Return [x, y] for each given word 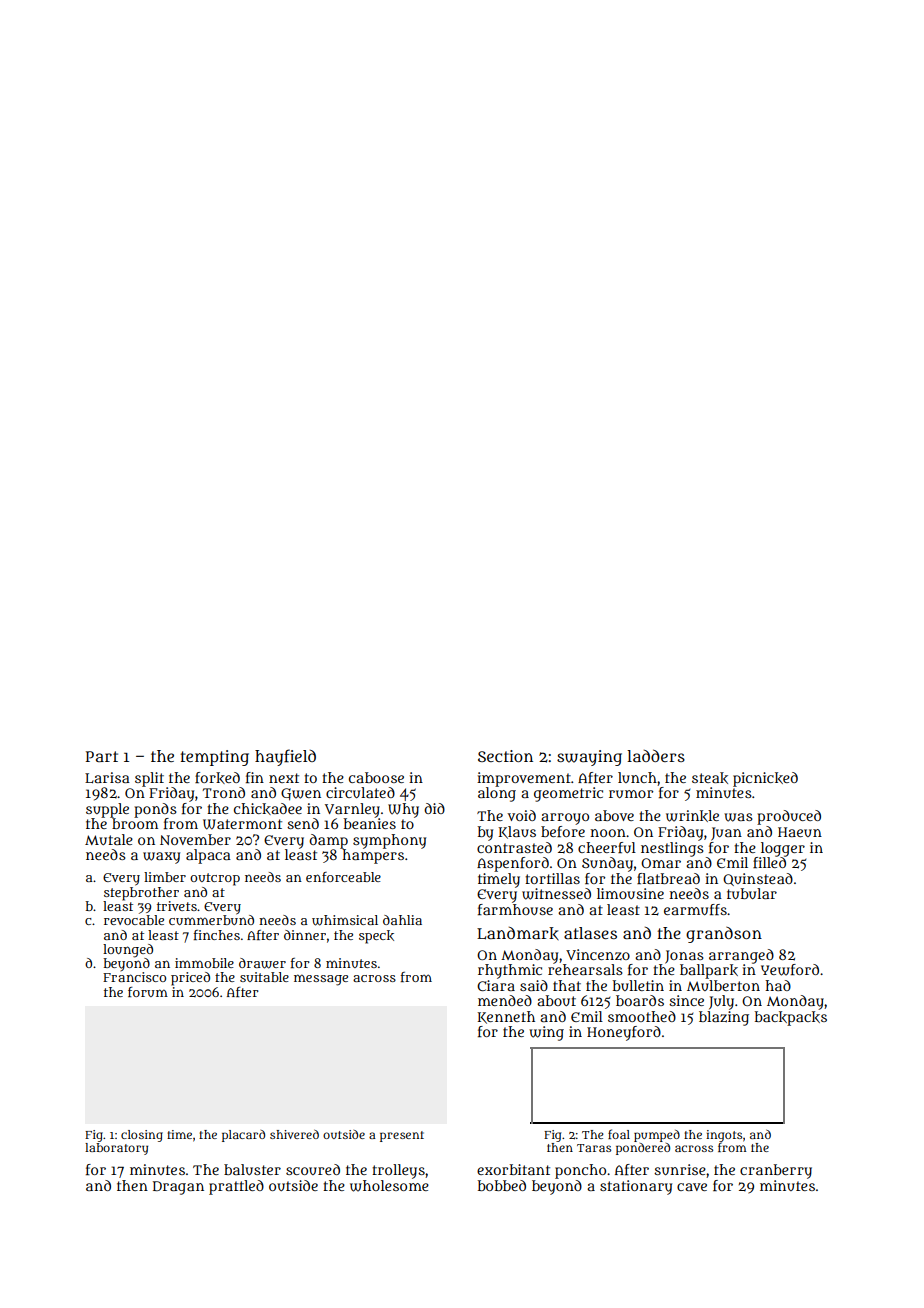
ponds [155, 810]
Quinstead [758, 879]
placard [243, 1136]
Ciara [496, 985]
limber [165, 877]
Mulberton [723, 985]
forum [148, 992]
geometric [568, 794]
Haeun [800, 832]
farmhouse [515, 909]
